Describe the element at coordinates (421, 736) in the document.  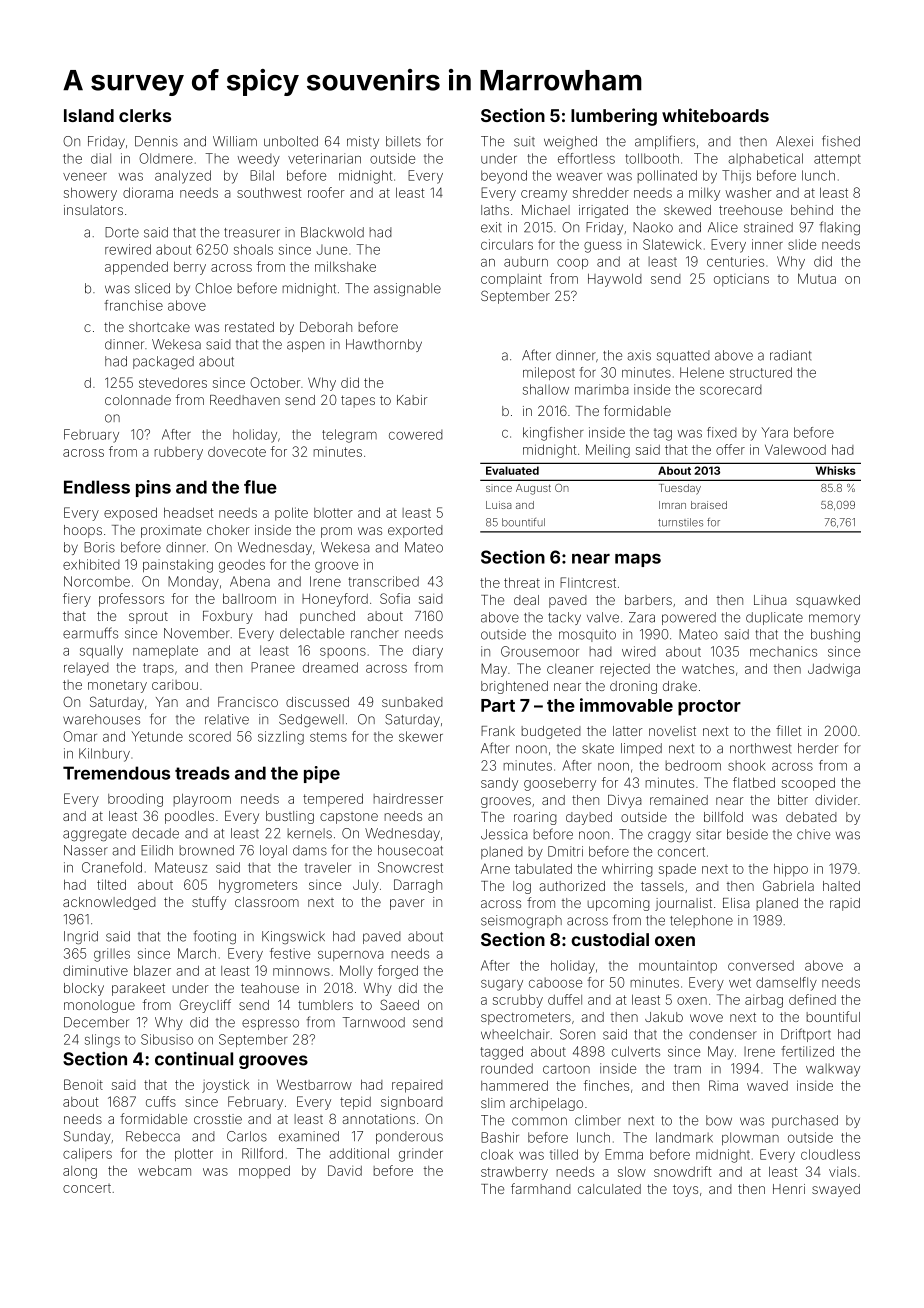
I see `skewer` at that location.
